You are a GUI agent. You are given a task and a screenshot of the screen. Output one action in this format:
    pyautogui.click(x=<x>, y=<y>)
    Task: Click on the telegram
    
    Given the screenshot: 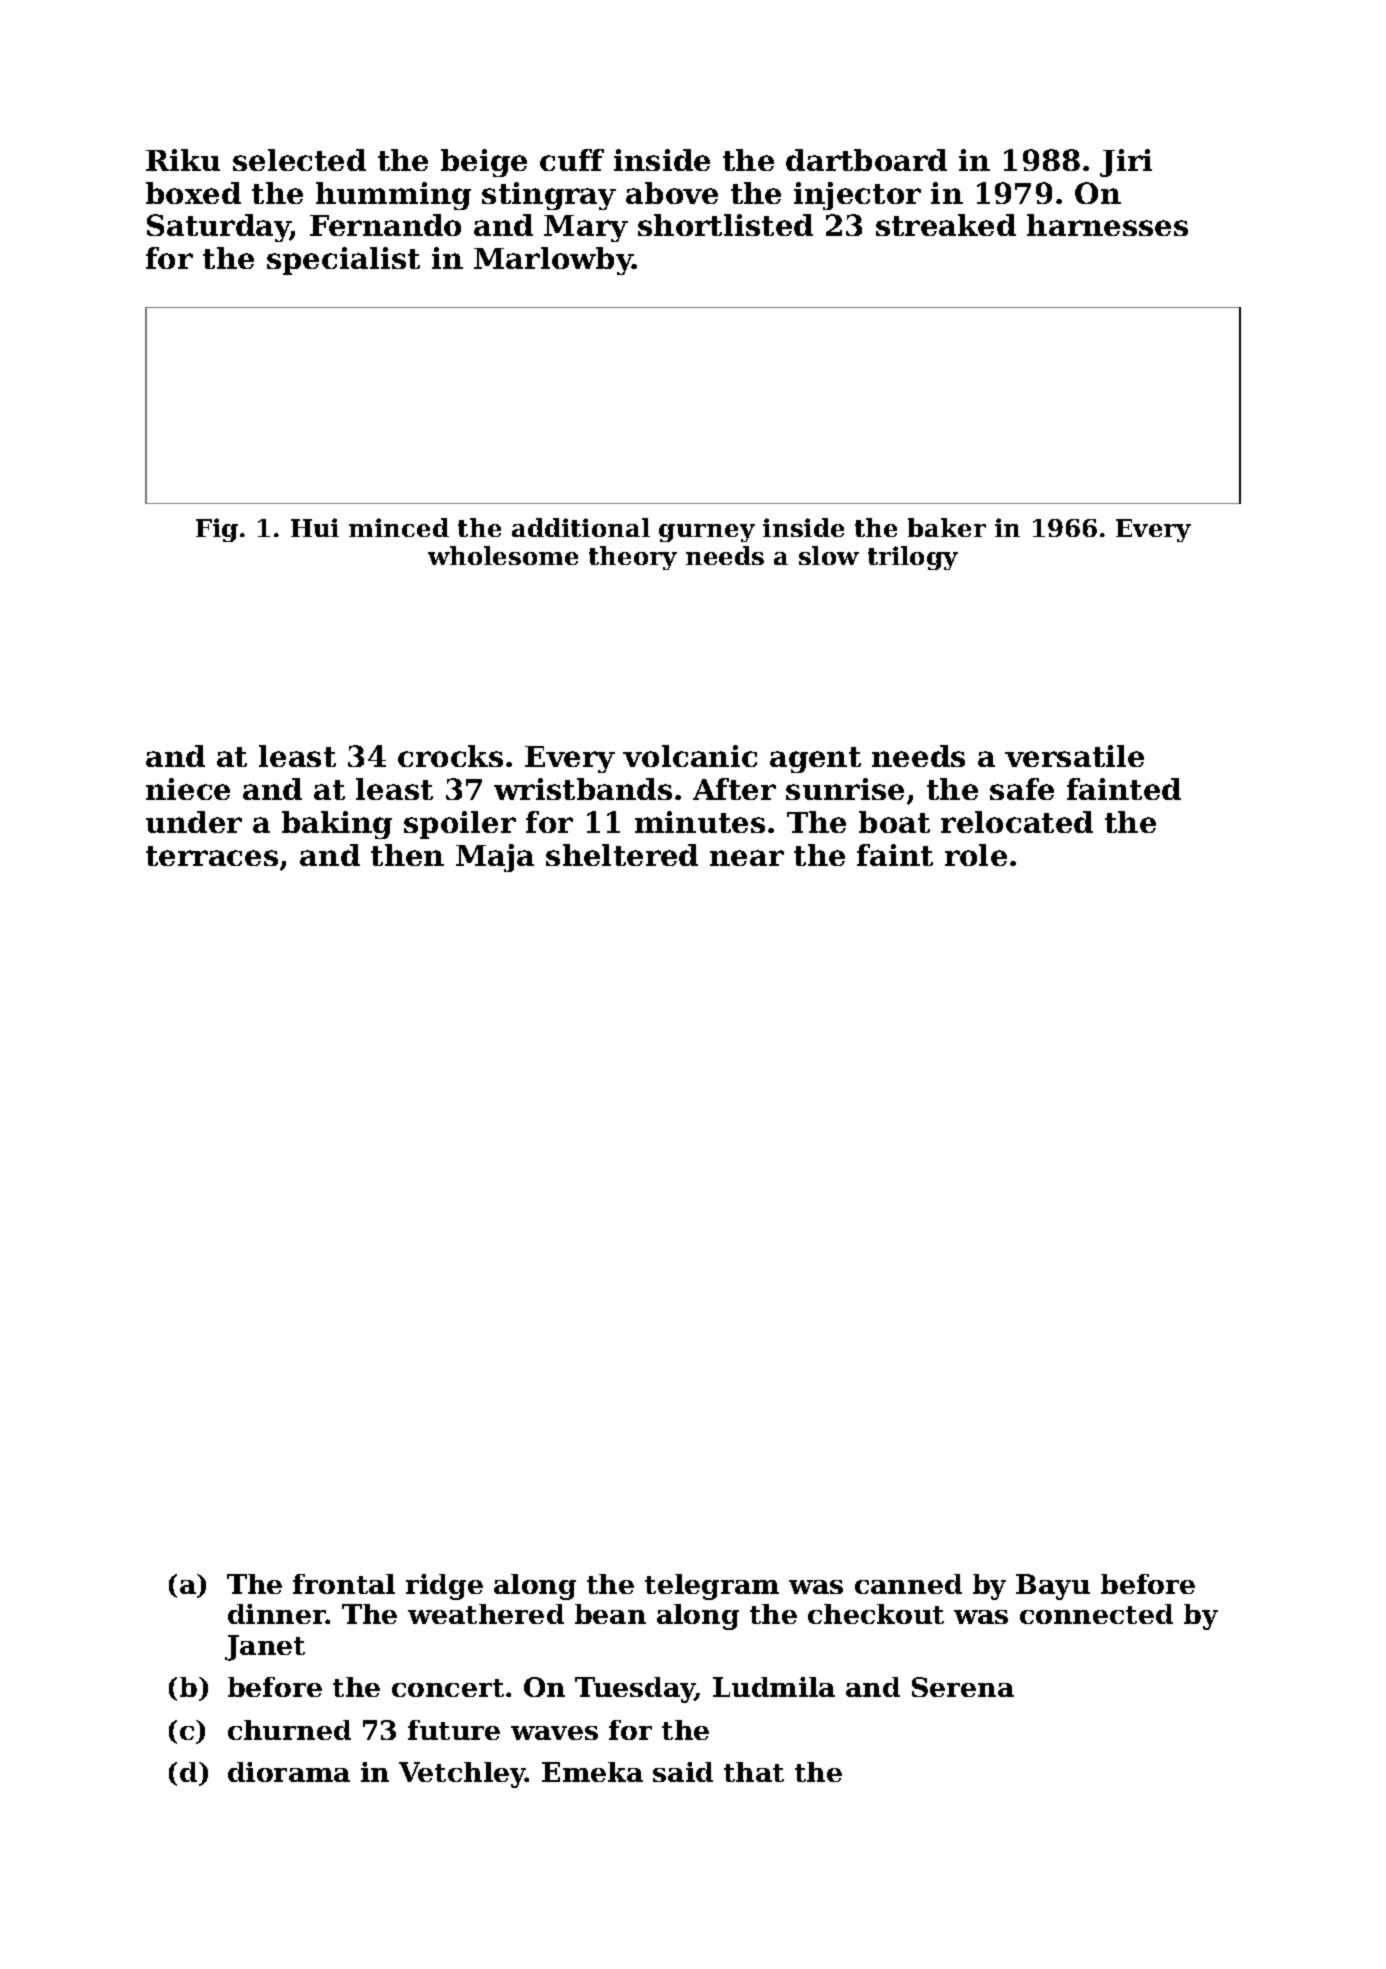 What is the action you would take?
    pyautogui.click(x=712, y=1587)
